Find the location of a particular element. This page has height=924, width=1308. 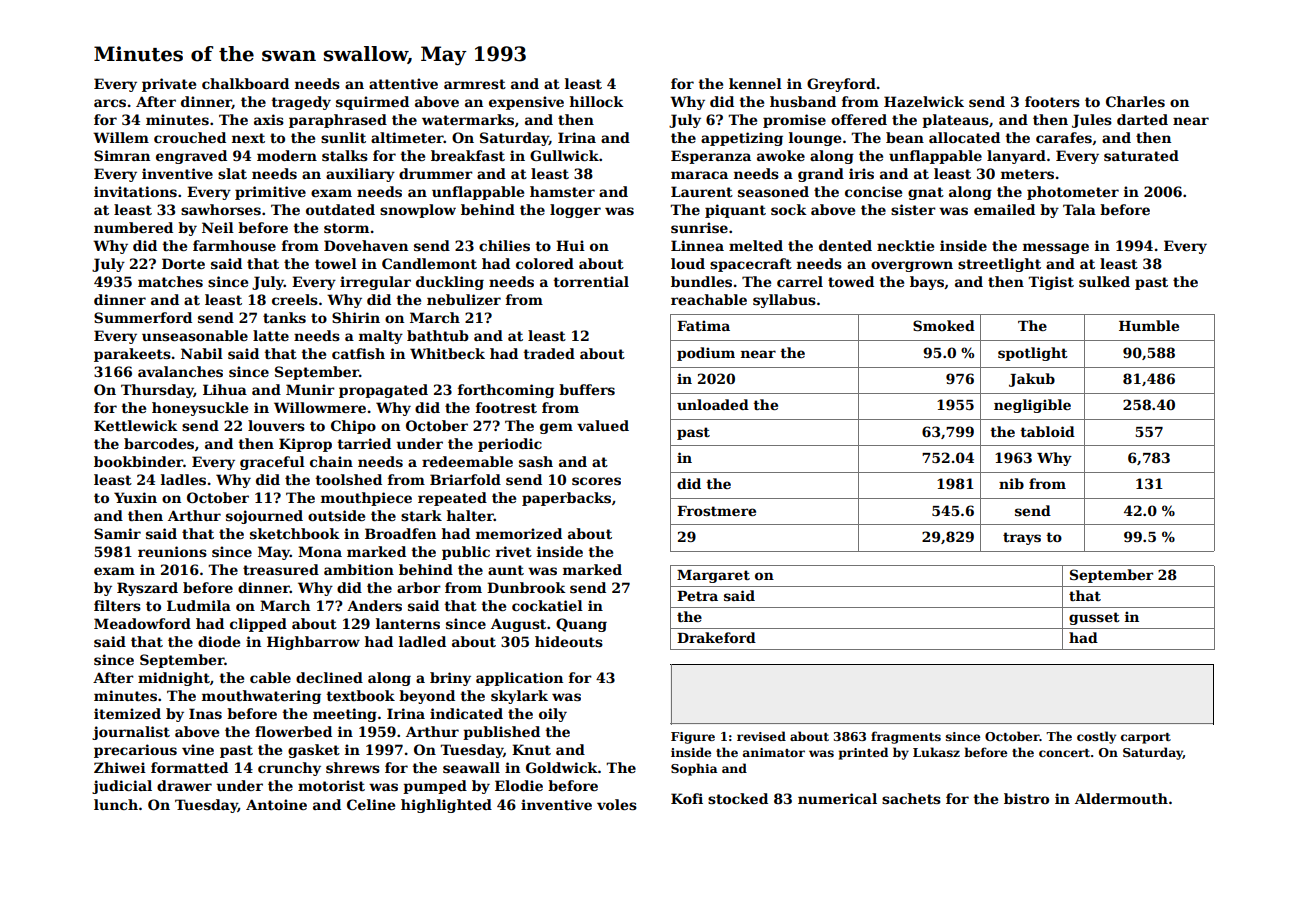

Summerford is located at coordinates (143, 317).
